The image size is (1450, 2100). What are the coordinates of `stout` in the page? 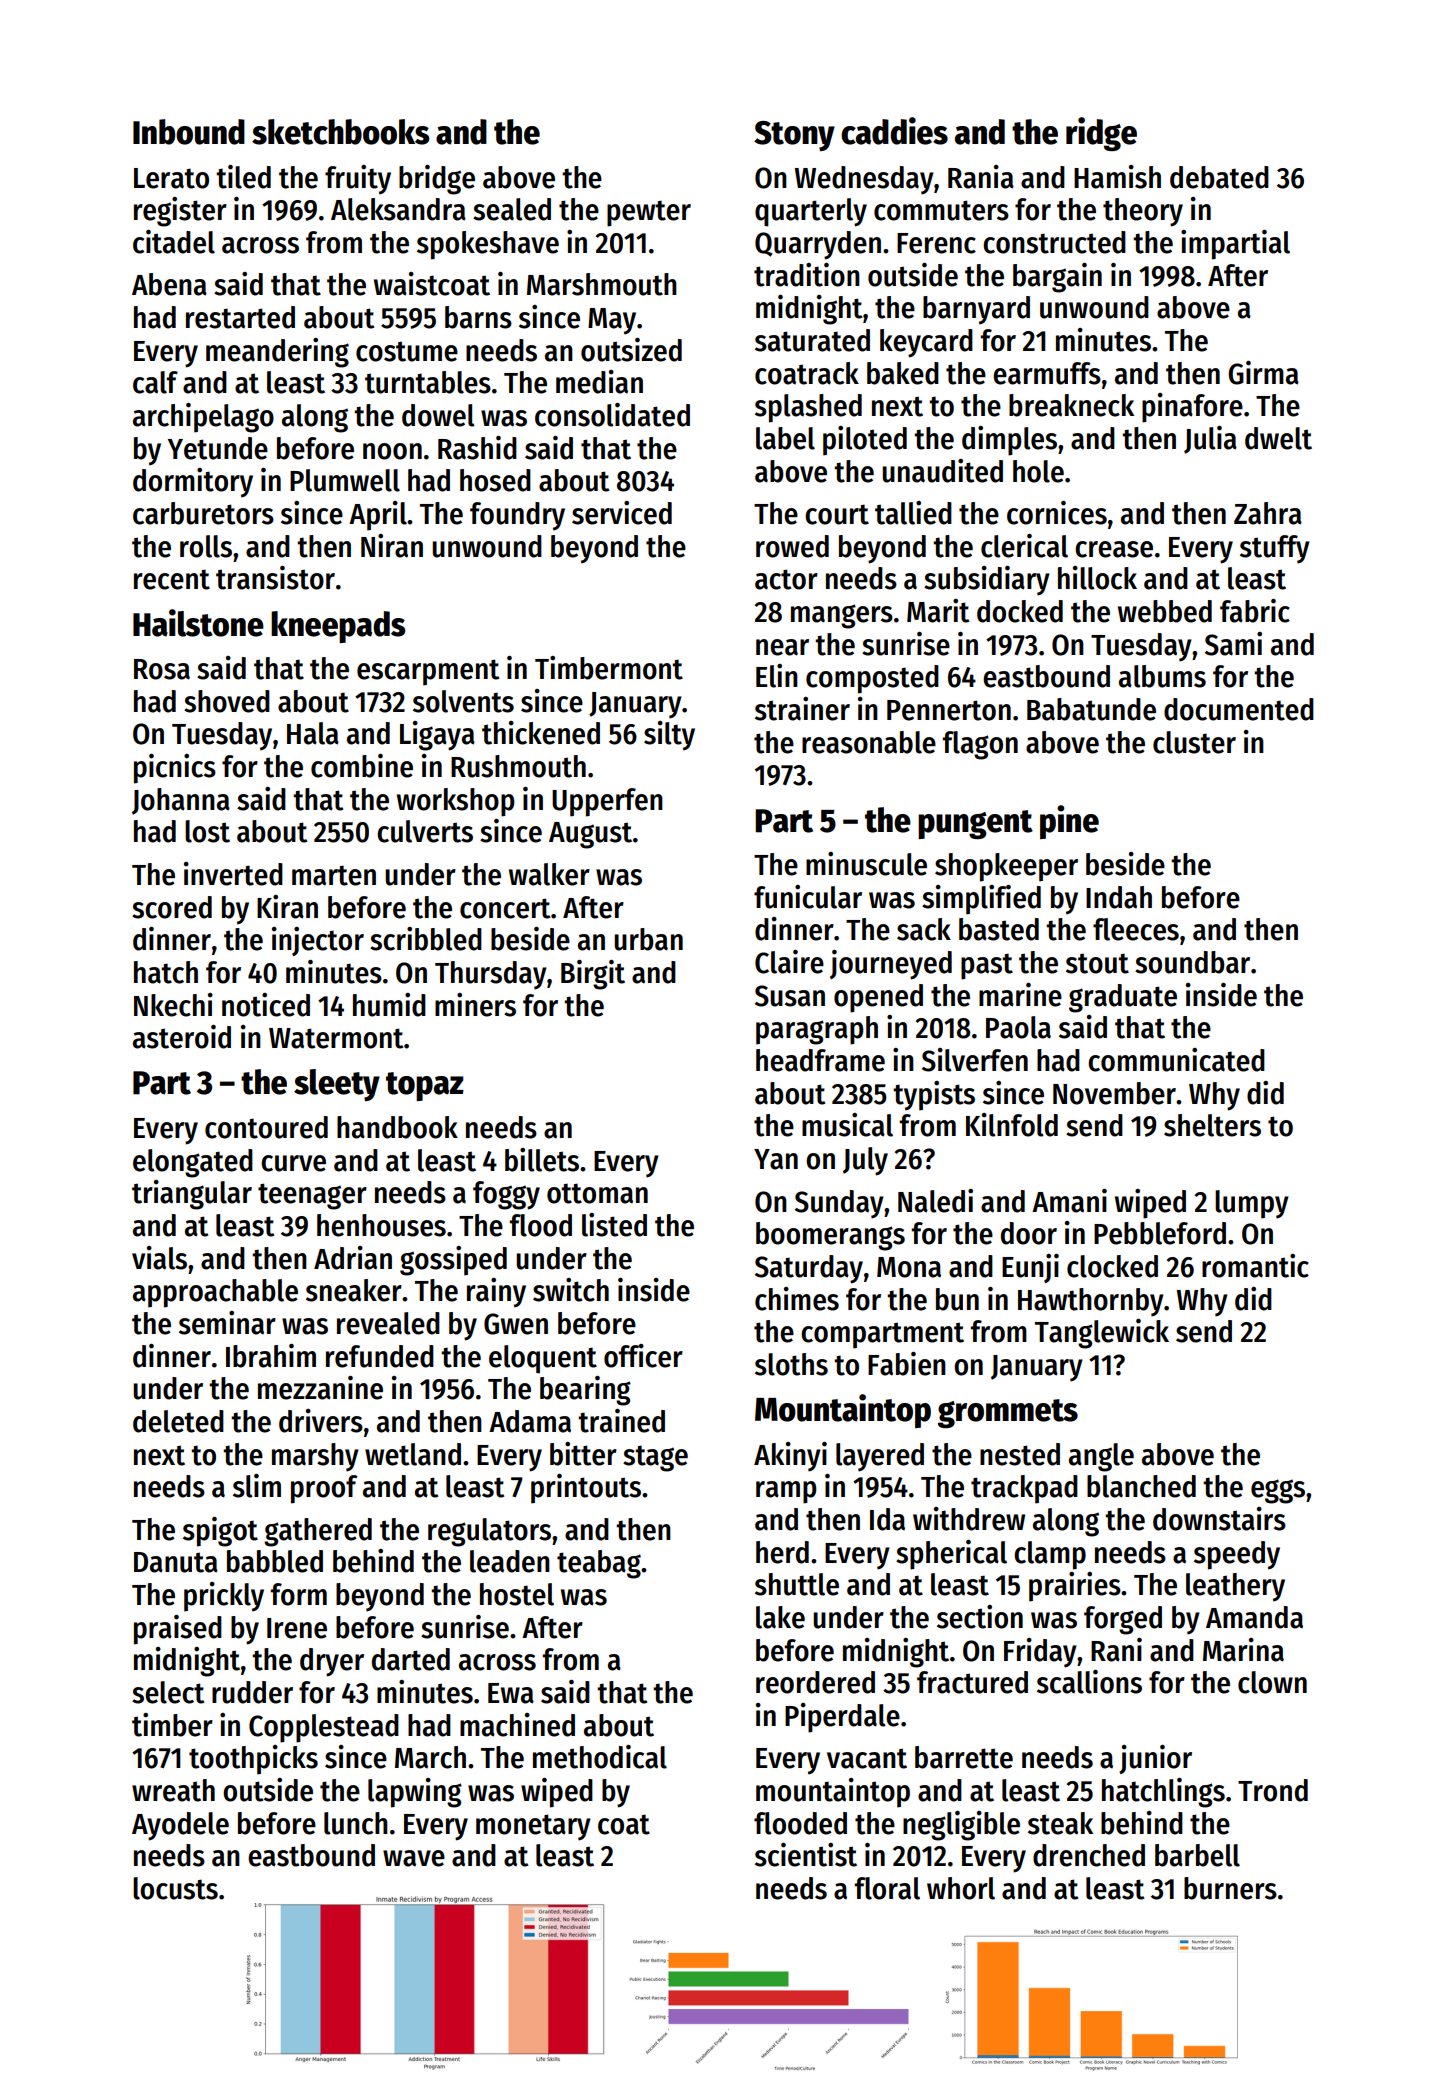 It's located at (1097, 963).
